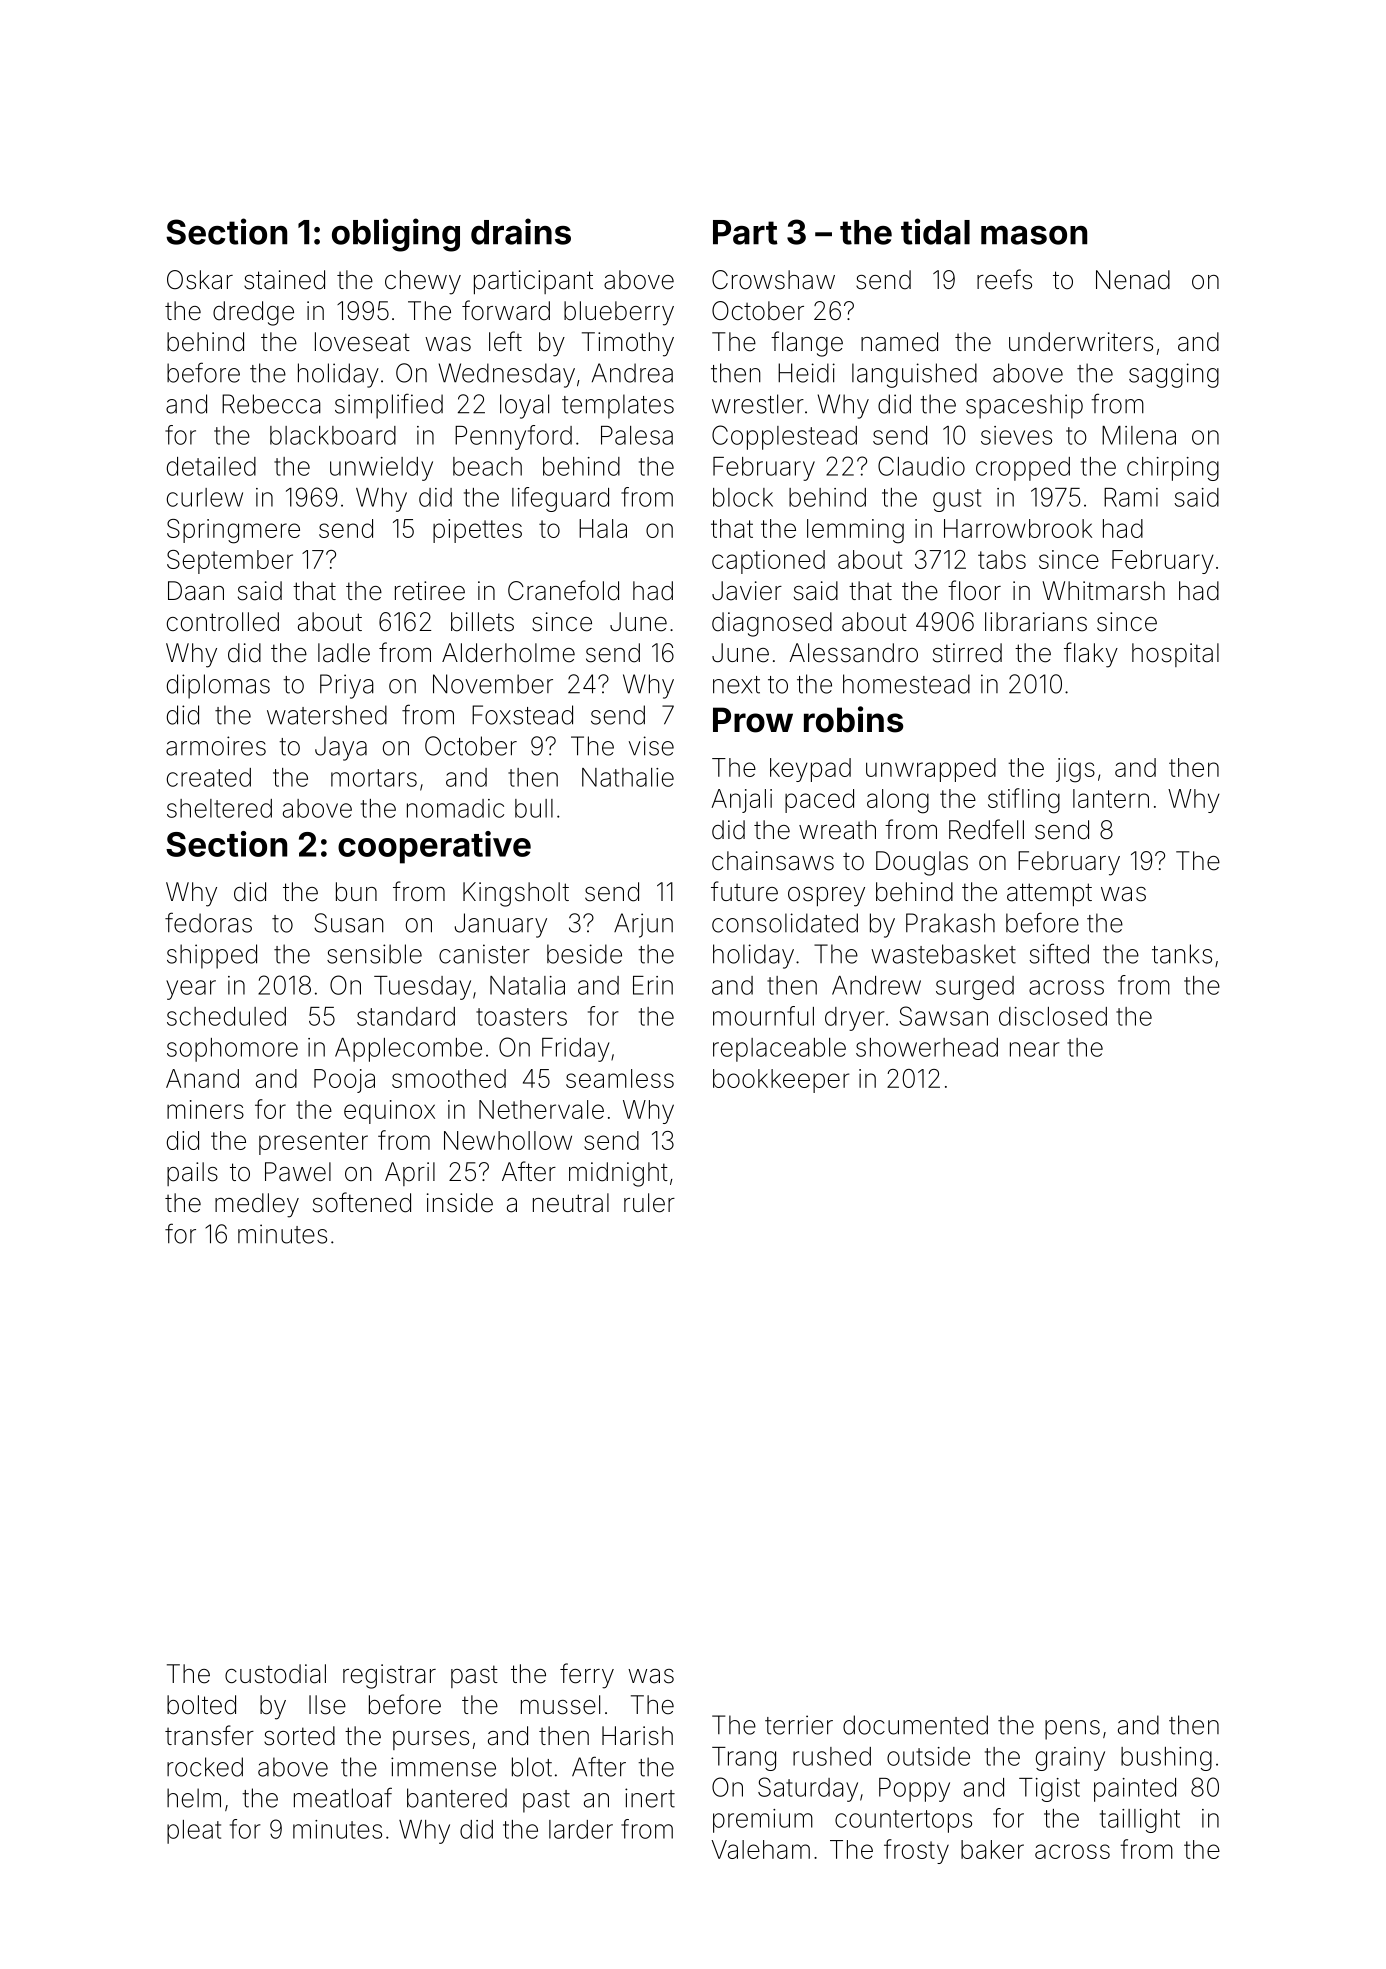 Image resolution: width=1386 pixels, height=1969 pixels. I want to click on obliging, so click(396, 235).
